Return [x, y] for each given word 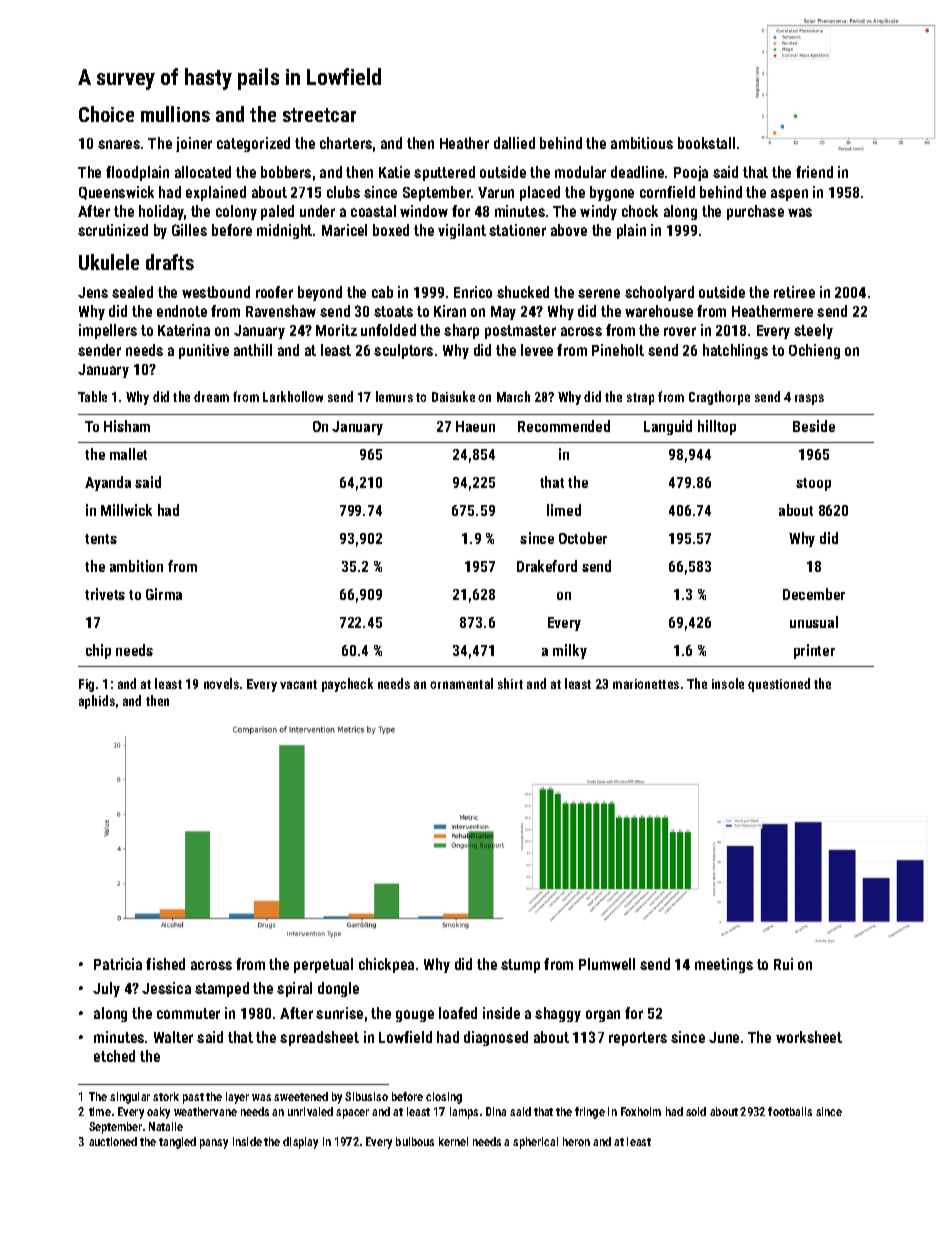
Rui [783, 964]
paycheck [347, 685]
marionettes [646, 684]
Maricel [344, 230]
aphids [97, 702]
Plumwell [607, 964]
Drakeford [547, 566]
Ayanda [108, 483]
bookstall [706, 143]
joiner [194, 144]
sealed [132, 292]
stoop [813, 484]
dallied [514, 143]
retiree [794, 292]
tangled [177, 1143]
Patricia [118, 964]
